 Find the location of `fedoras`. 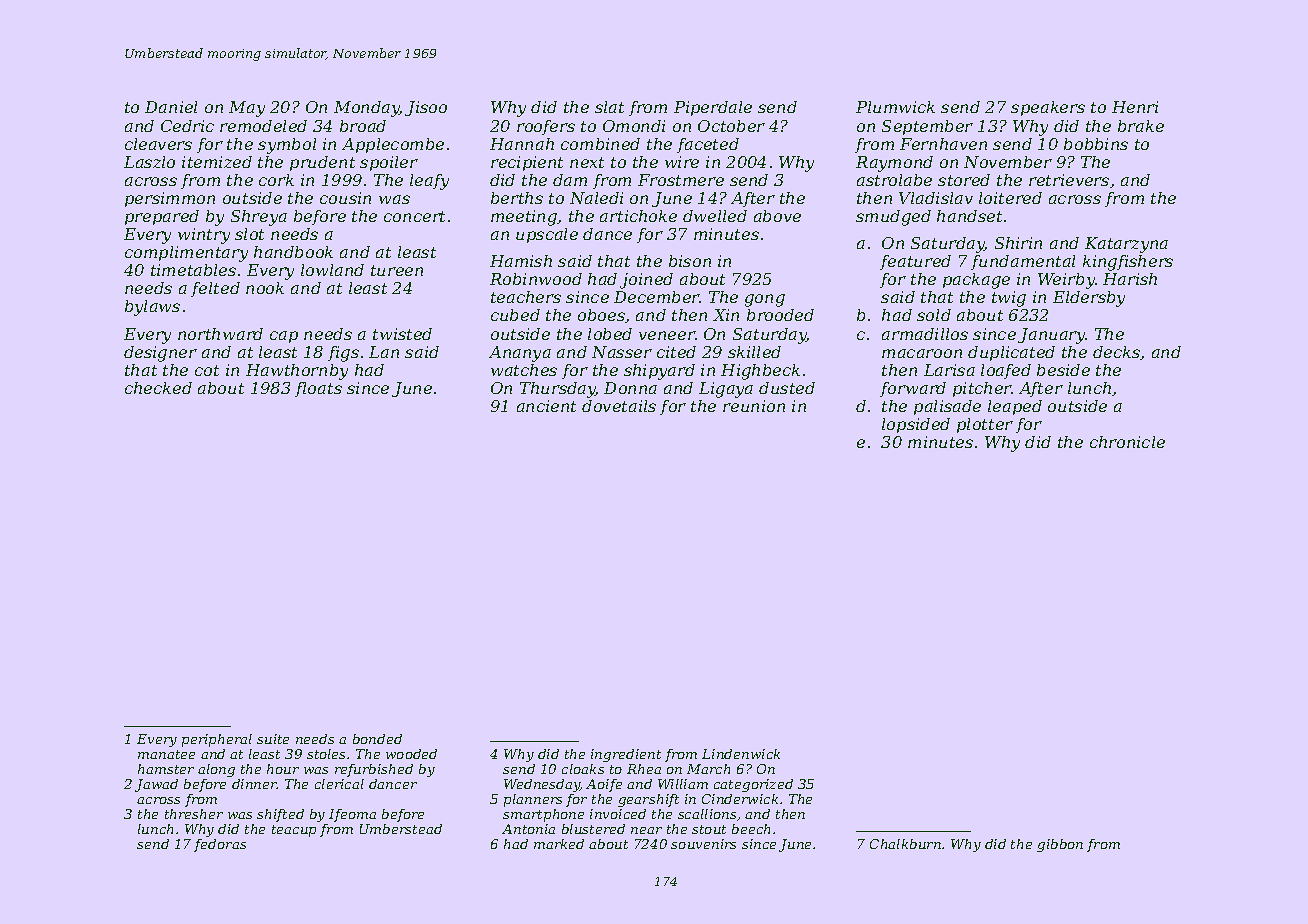

fedoras is located at coordinates (220, 845).
